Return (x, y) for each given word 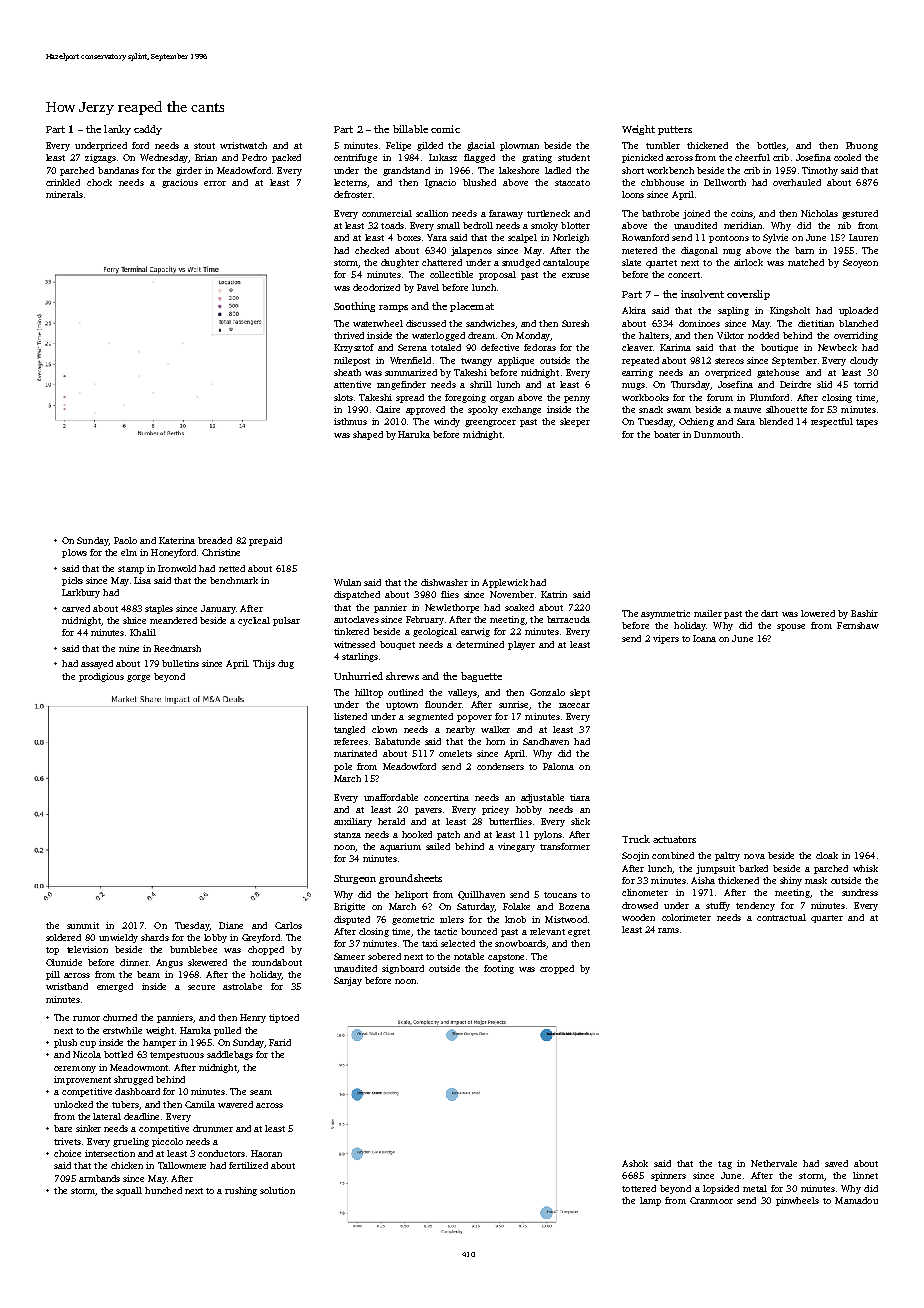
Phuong (862, 146)
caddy (148, 130)
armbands (99, 1178)
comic (445, 129)
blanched (858, 323)
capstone (506, 958)
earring (637, 373)
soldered (63, 937)
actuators (674, 839)
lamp (650, 1201)
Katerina (177, 540)
